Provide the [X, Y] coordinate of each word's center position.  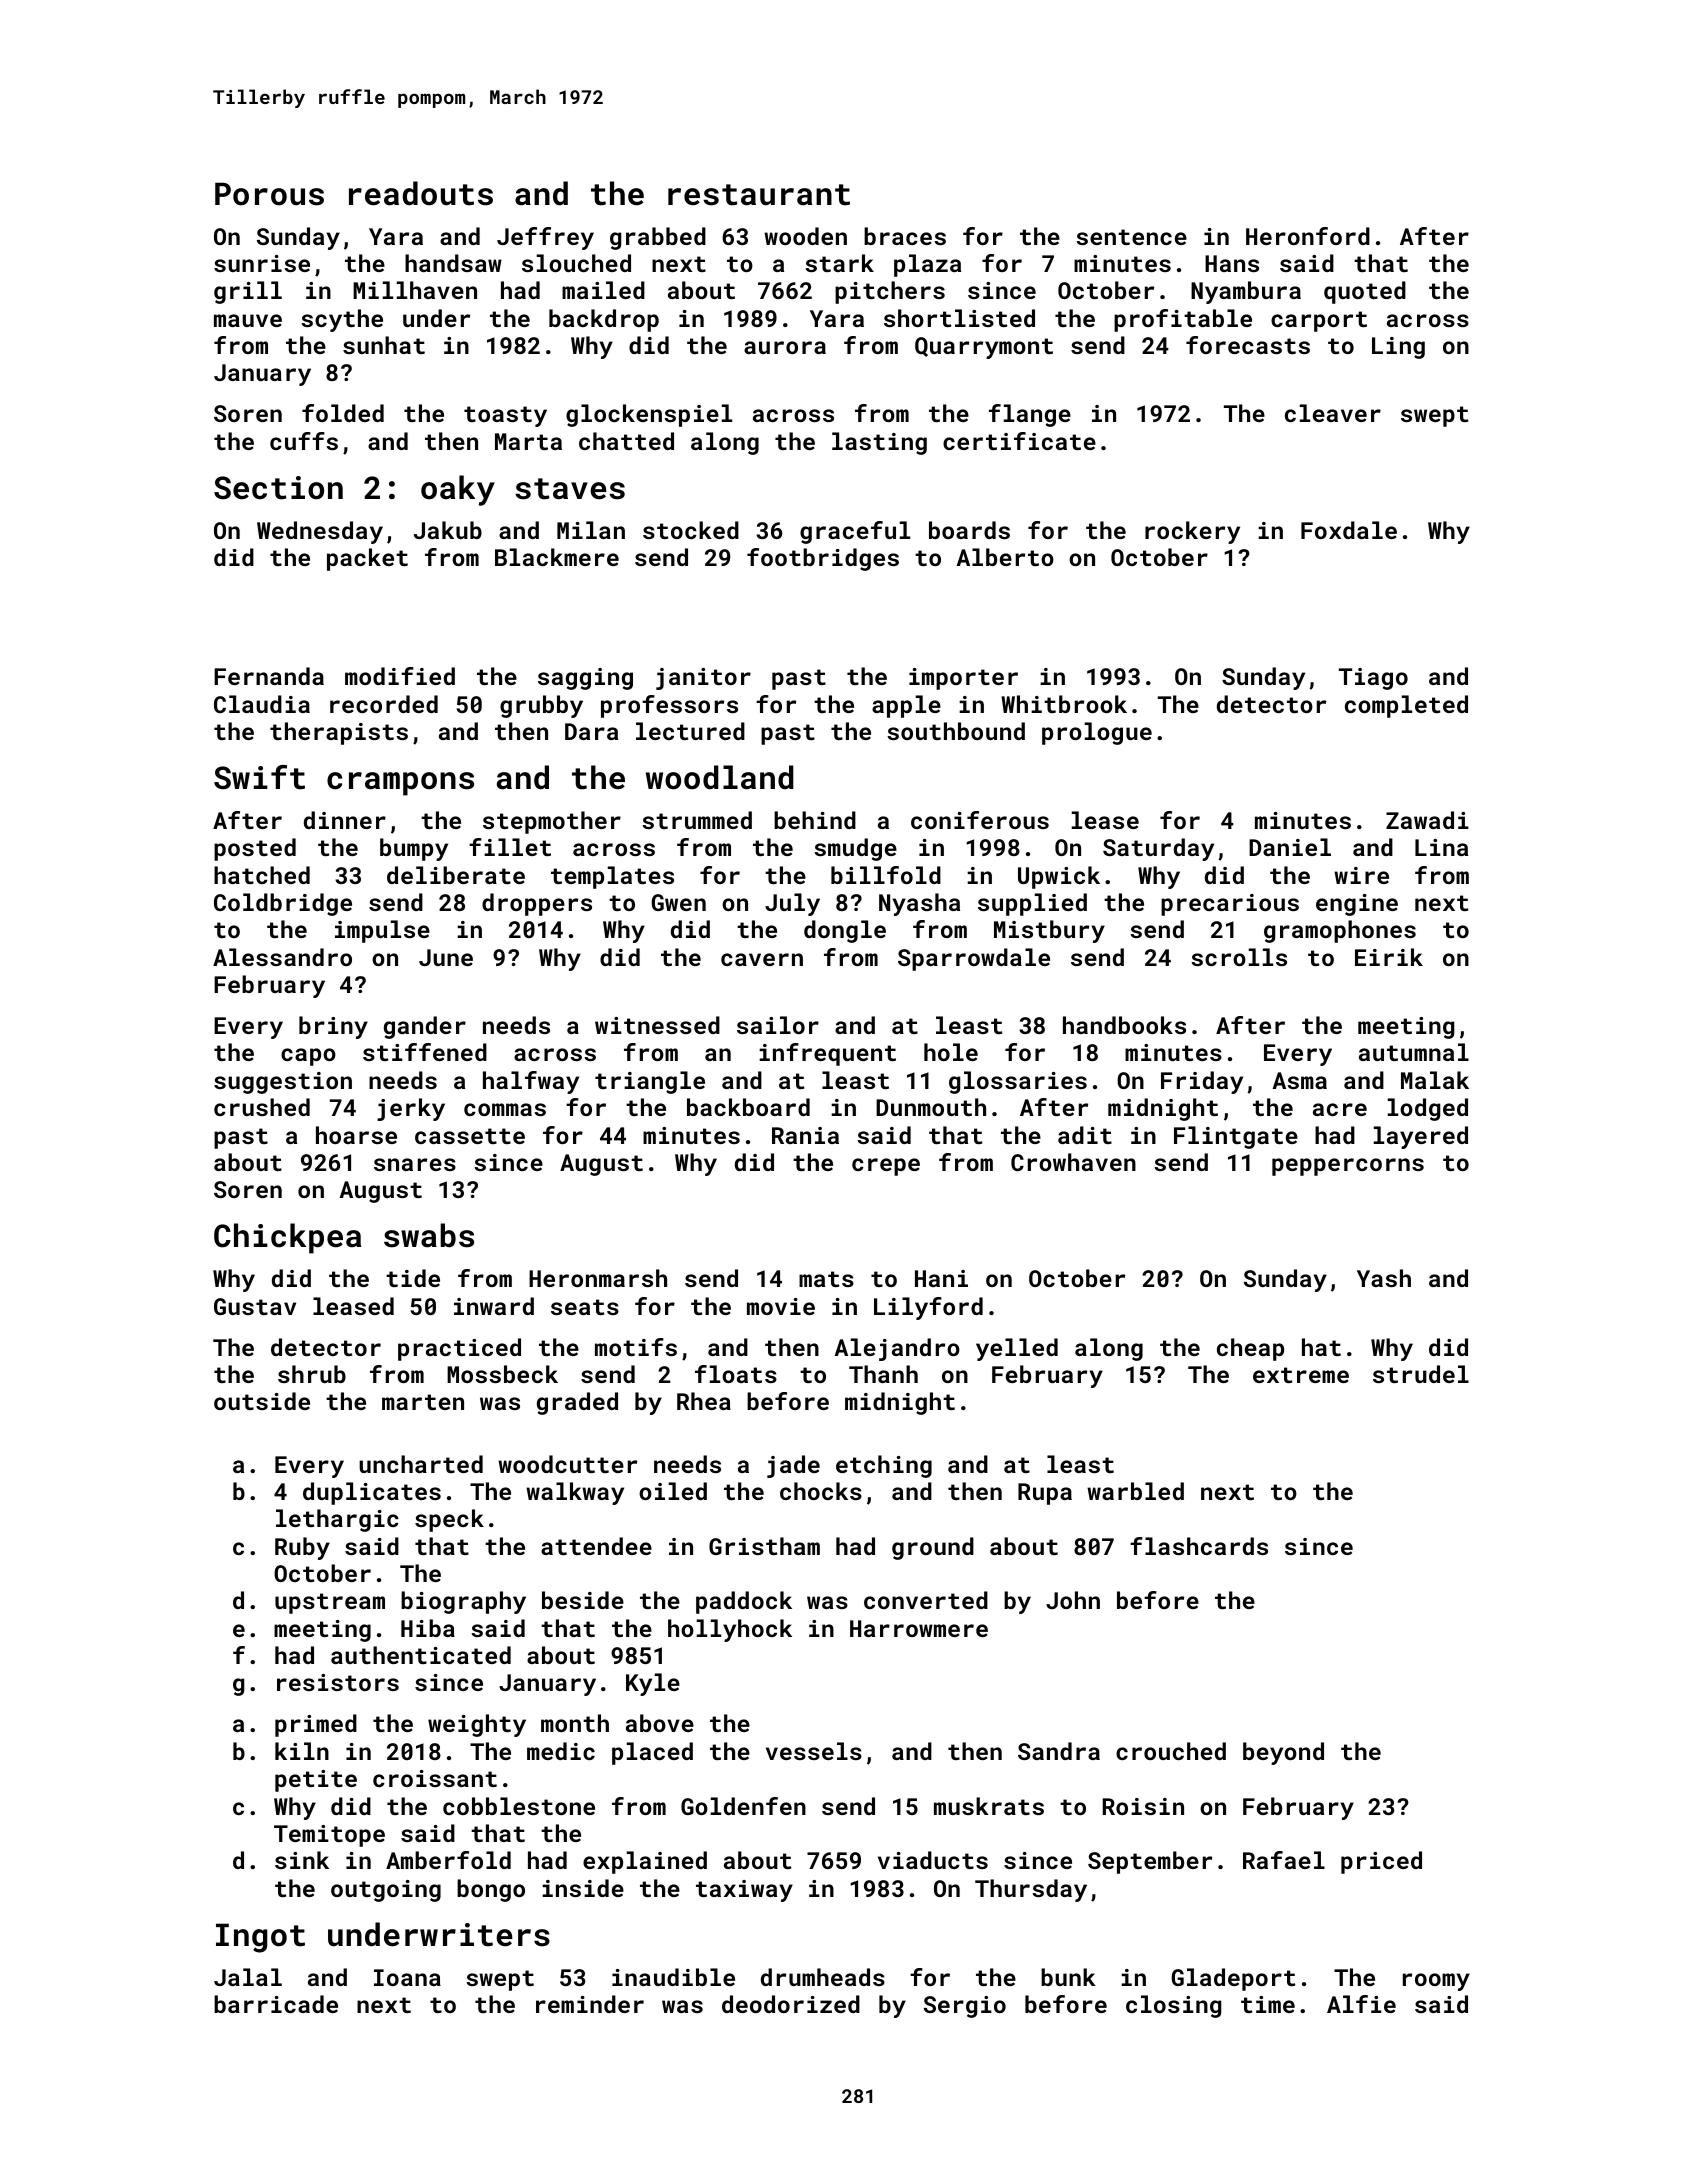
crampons [400, 784]
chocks [821, 1491]
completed [1406, 706]
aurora [785, 347]
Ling [1398, 348]
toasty [505, 416]
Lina [1441, 847]
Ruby [302, 1548]
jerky [411, 1109]
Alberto [1005, 557]
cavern [762, 959]
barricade [276, 2004]
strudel [1421, 1374]
